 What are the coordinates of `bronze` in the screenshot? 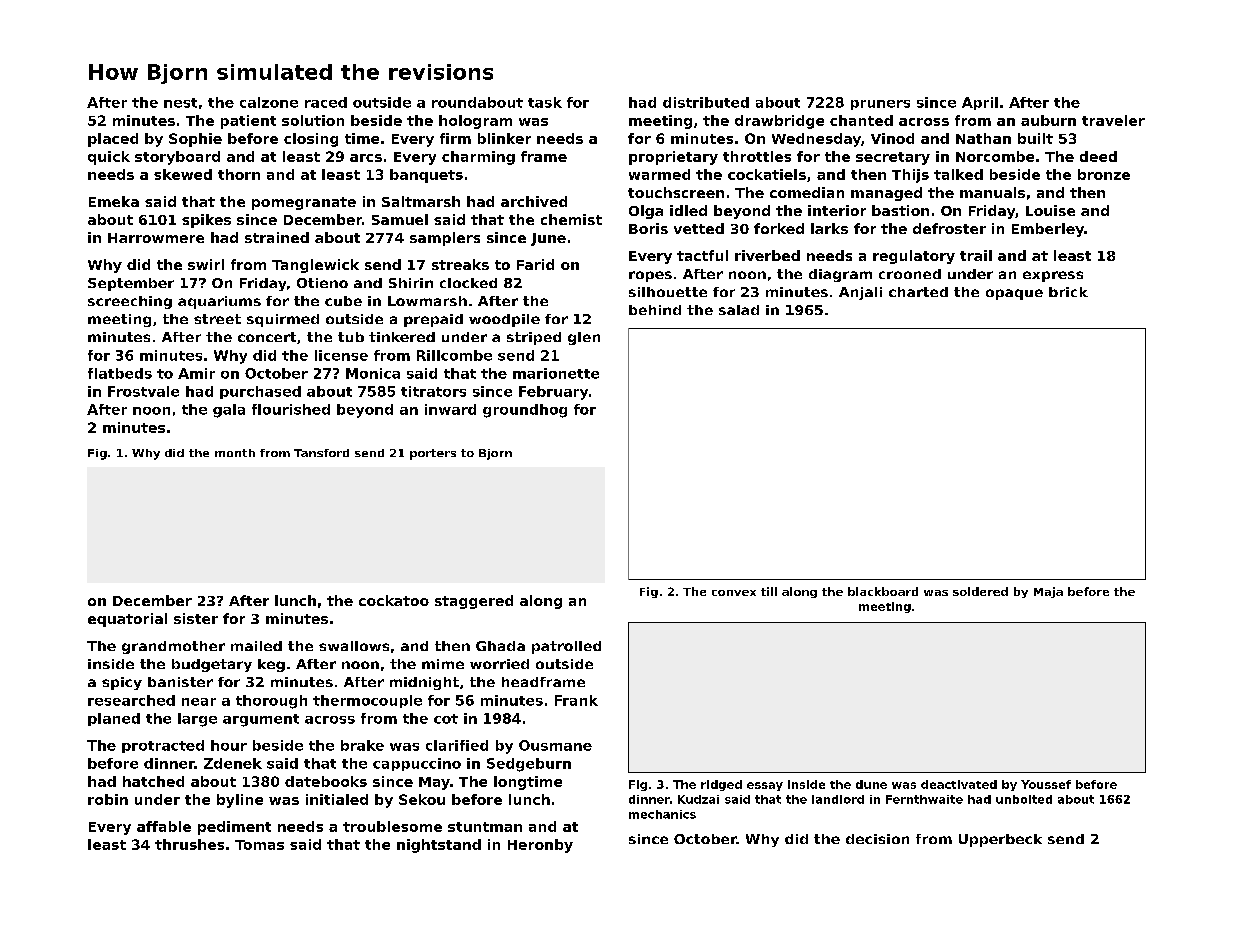 It's located at (1104, 174).
